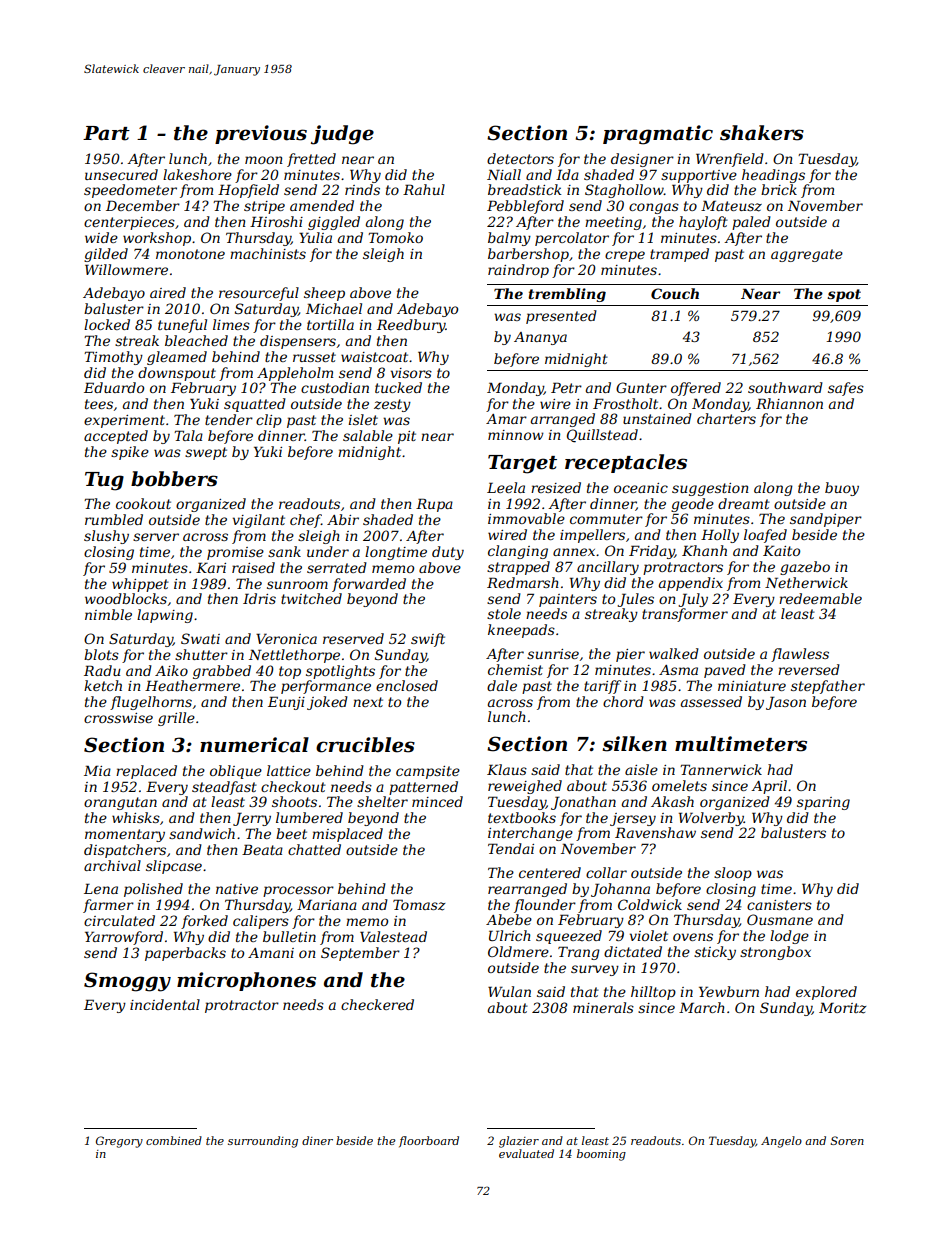 The height and width of the screenshot is (1233, 952). What do you see at coordinates (601, 1155) in the screenshot?
I see `booming` at bounding box center [601, 1155].
